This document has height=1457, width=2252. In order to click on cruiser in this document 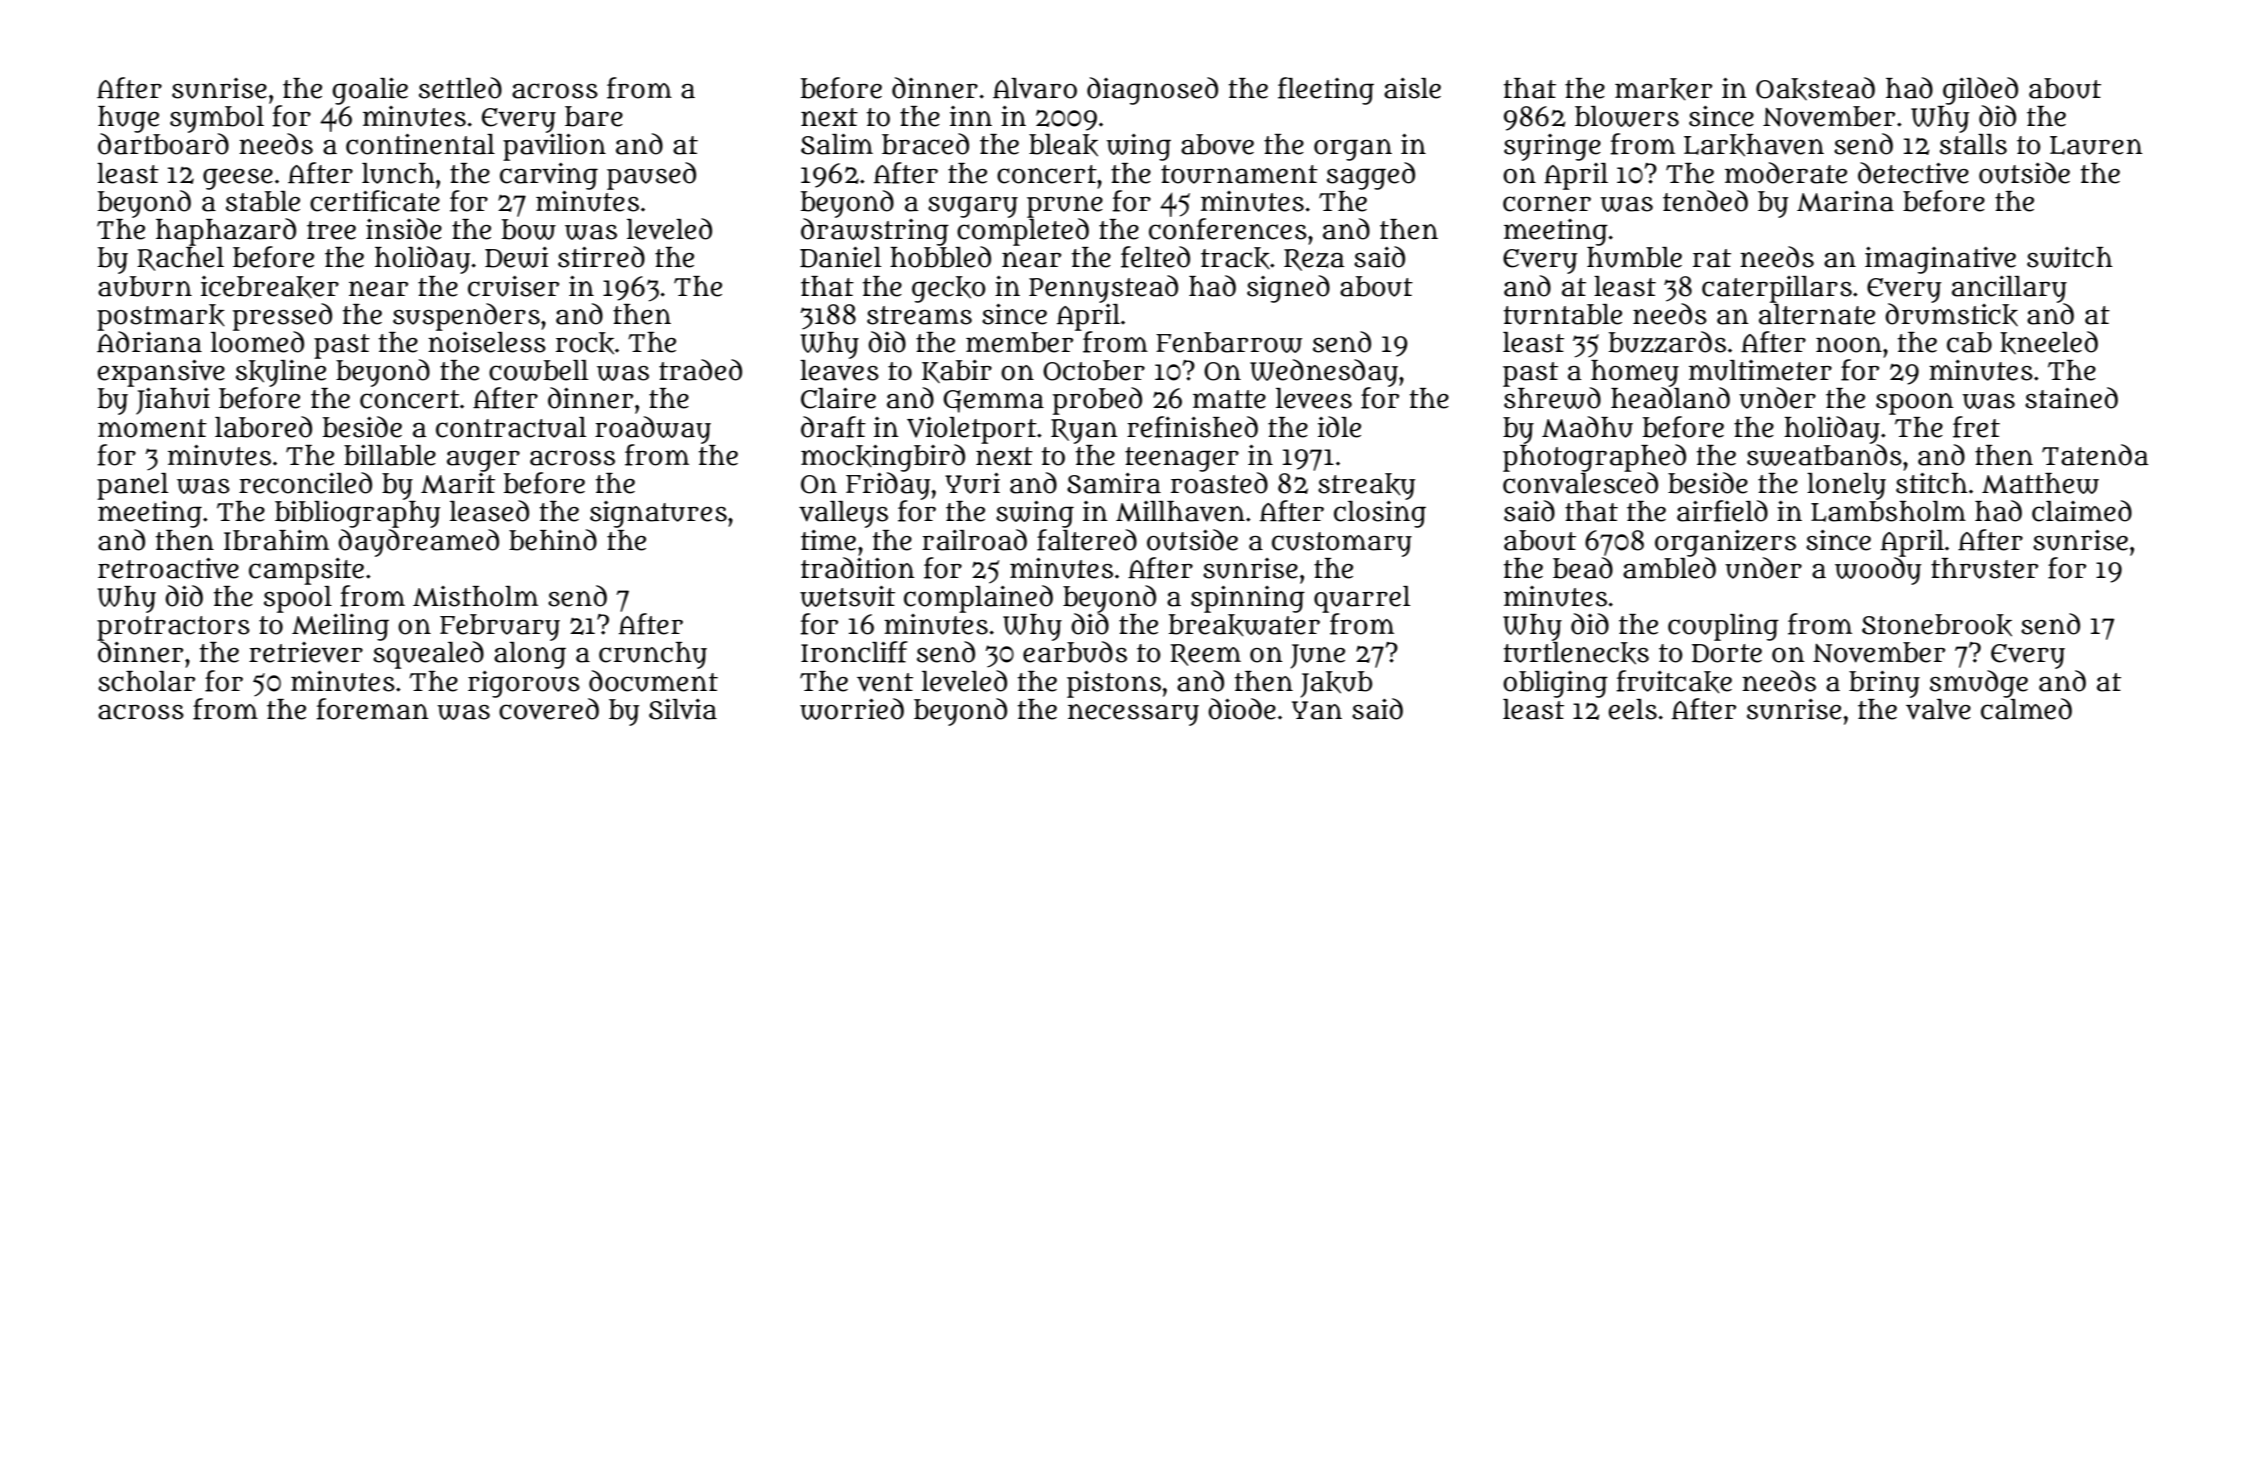, I will do `click(513, 286)`.
